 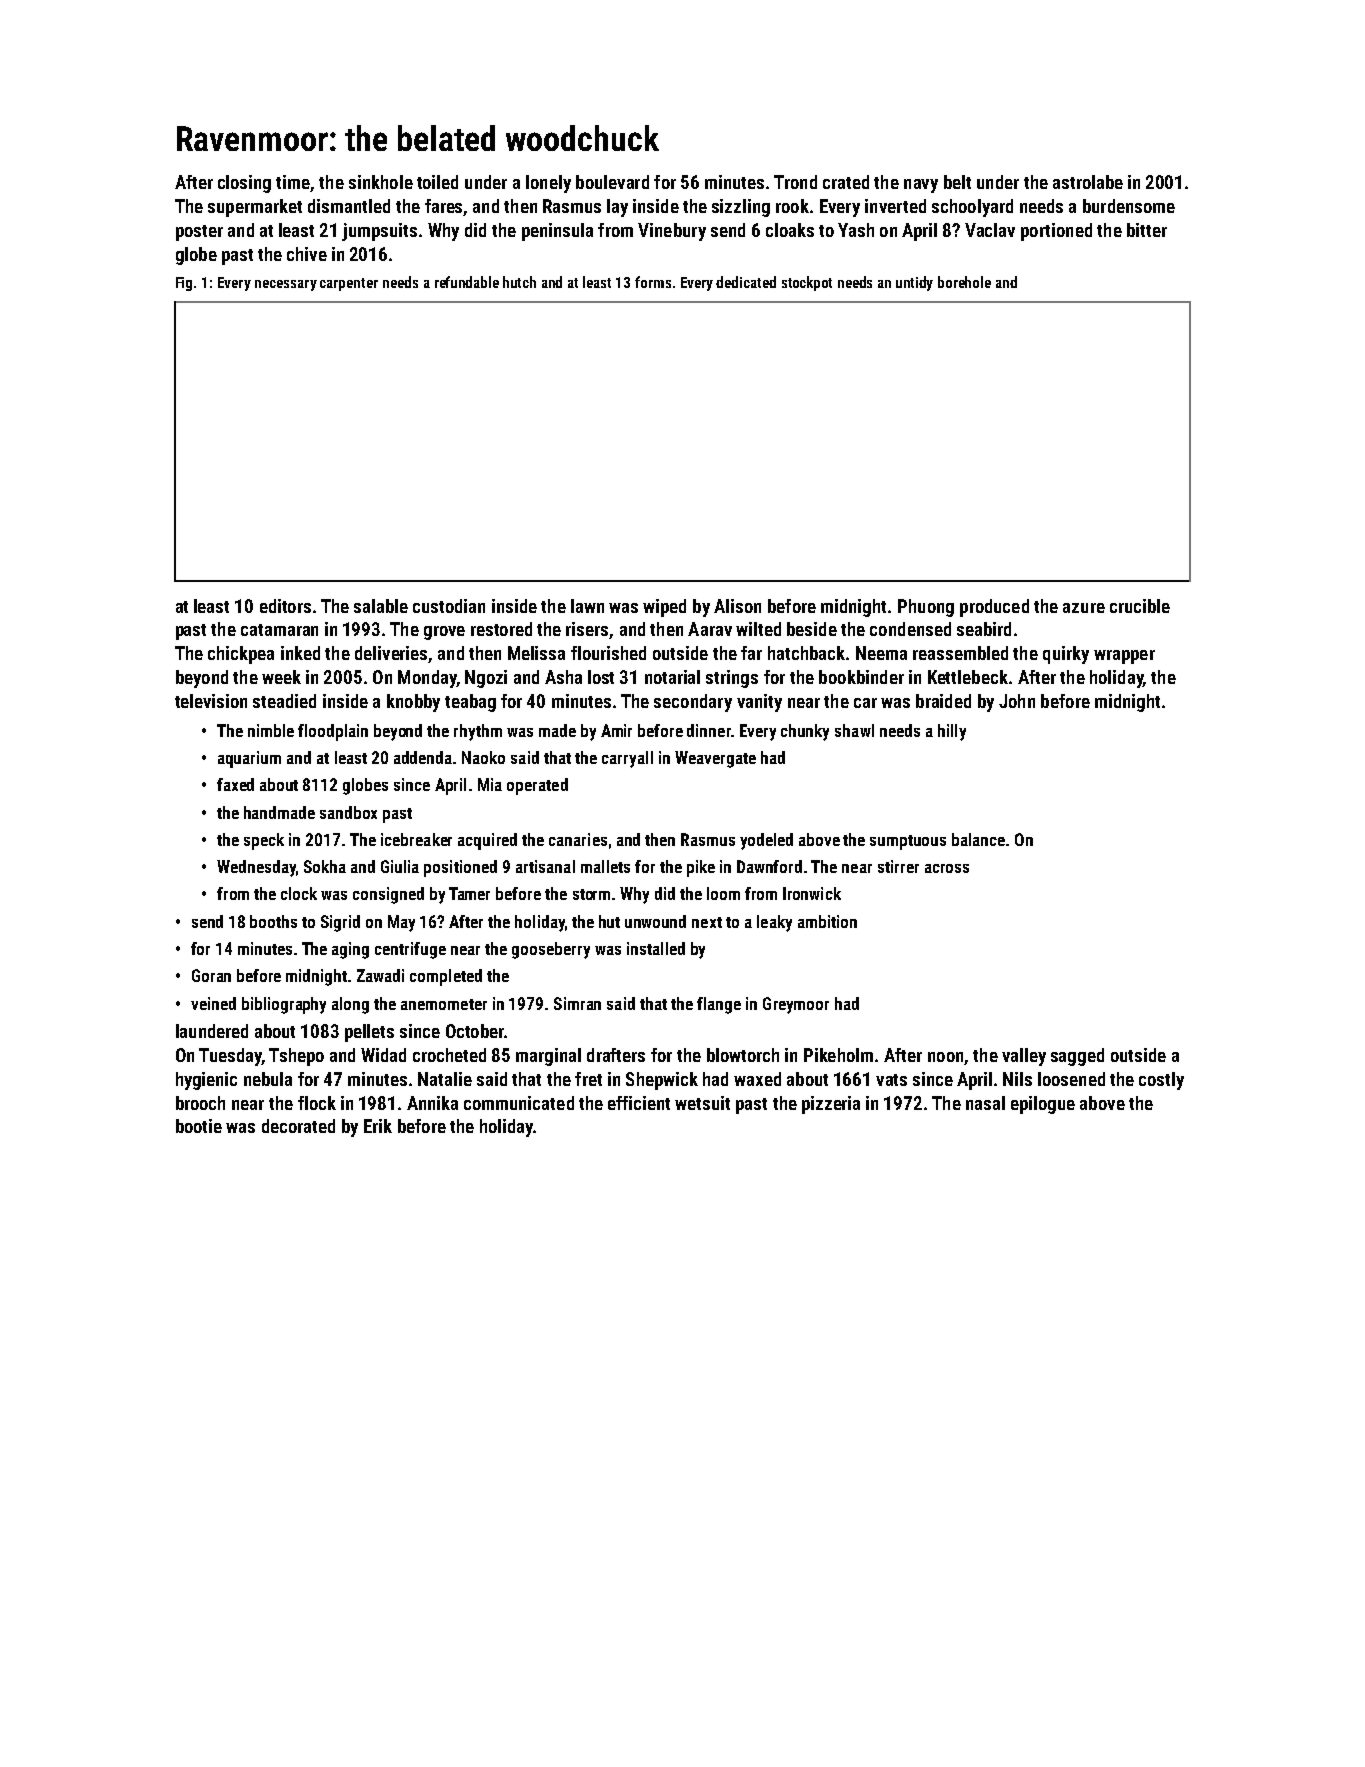 What do you see at coordinates (1017, 1079) in the page?
I see `Nils` at bounding box center [1017, 1079].
